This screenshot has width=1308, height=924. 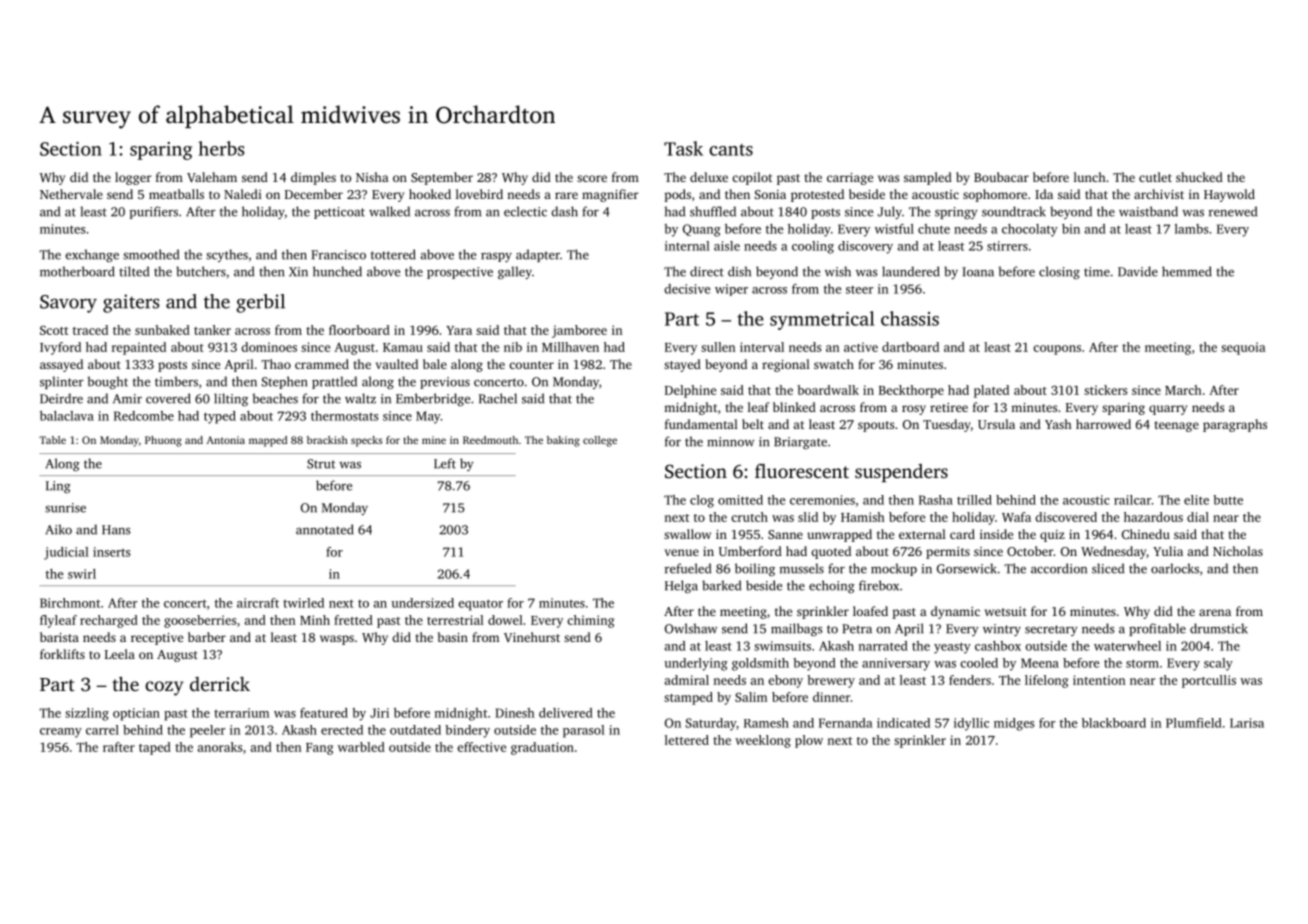 What do you see at coordinates (133, 178) in the screenshot?
I see `logger` at bounding box center [133, 178].
